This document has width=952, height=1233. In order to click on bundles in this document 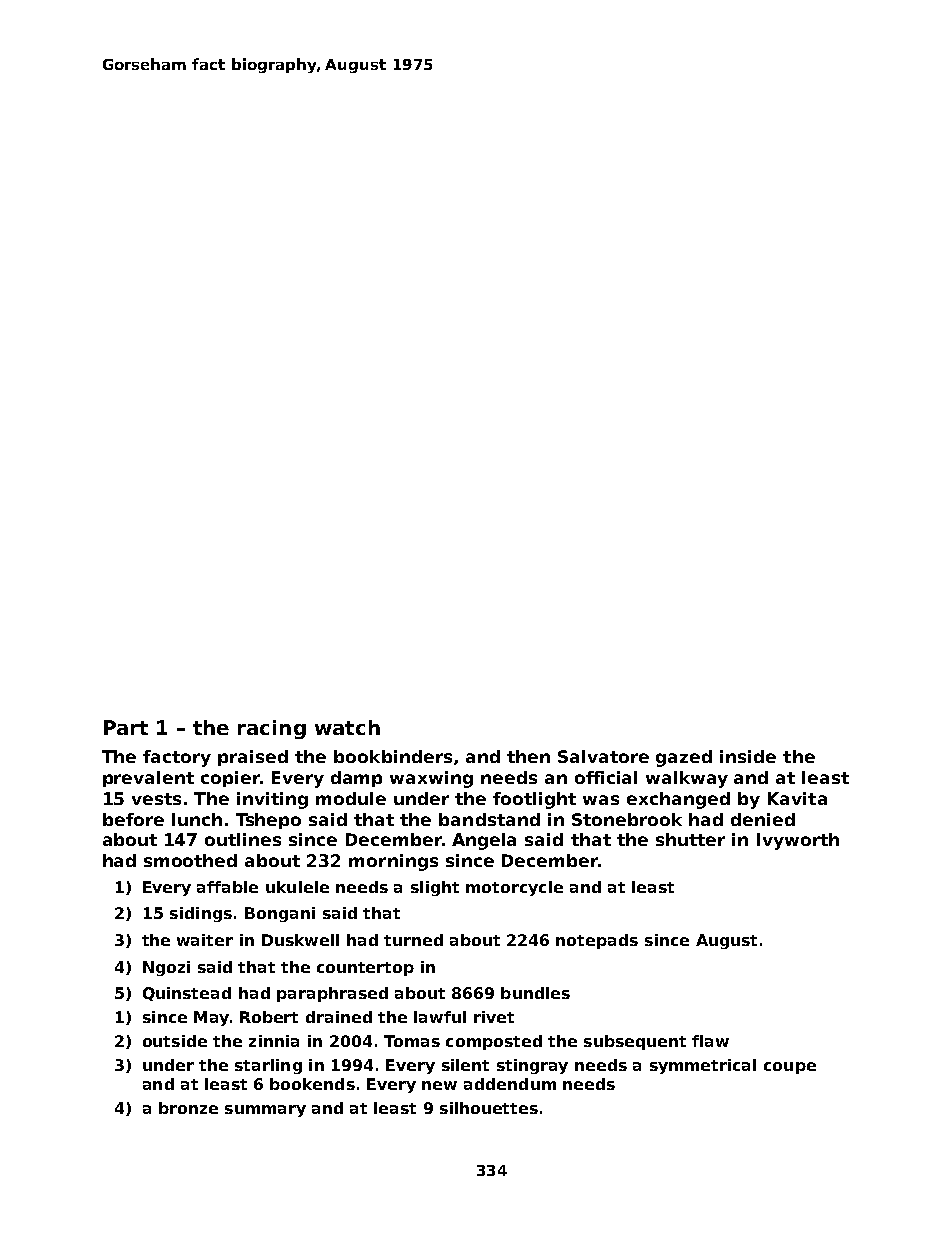, I will do `click(535, 993)`.
